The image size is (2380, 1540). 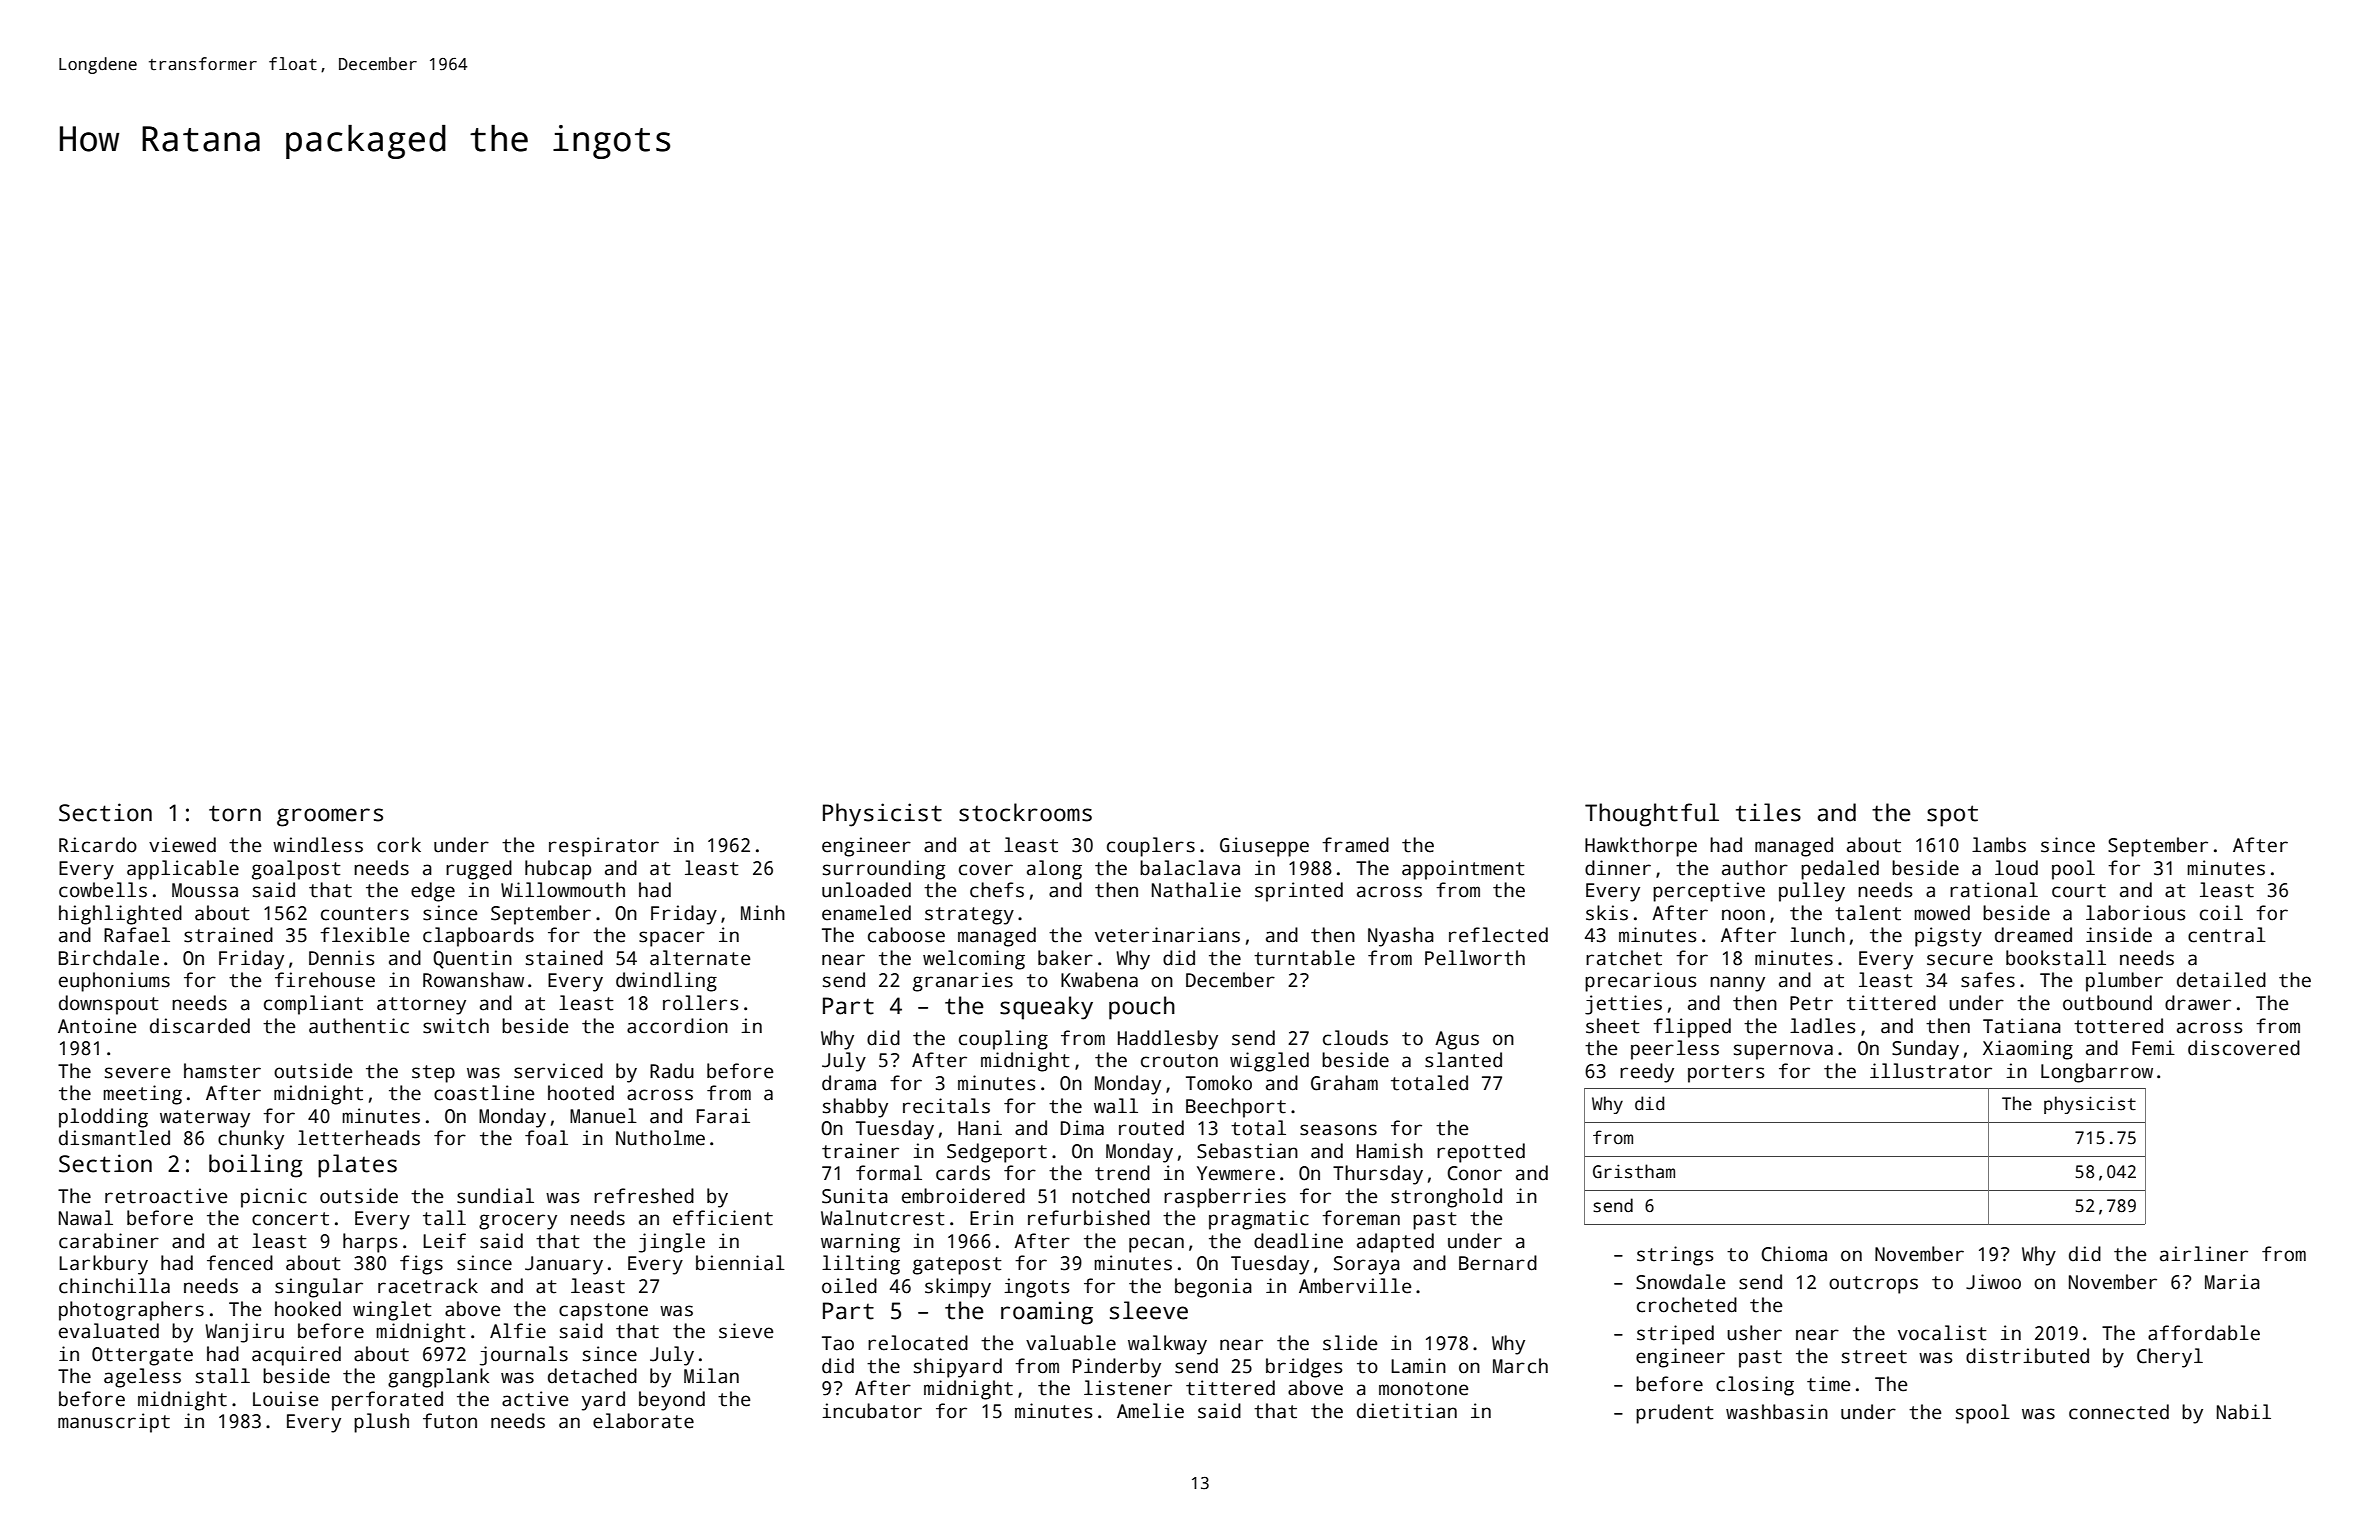 I want to click on plush, so click(x=381, y=1423).
